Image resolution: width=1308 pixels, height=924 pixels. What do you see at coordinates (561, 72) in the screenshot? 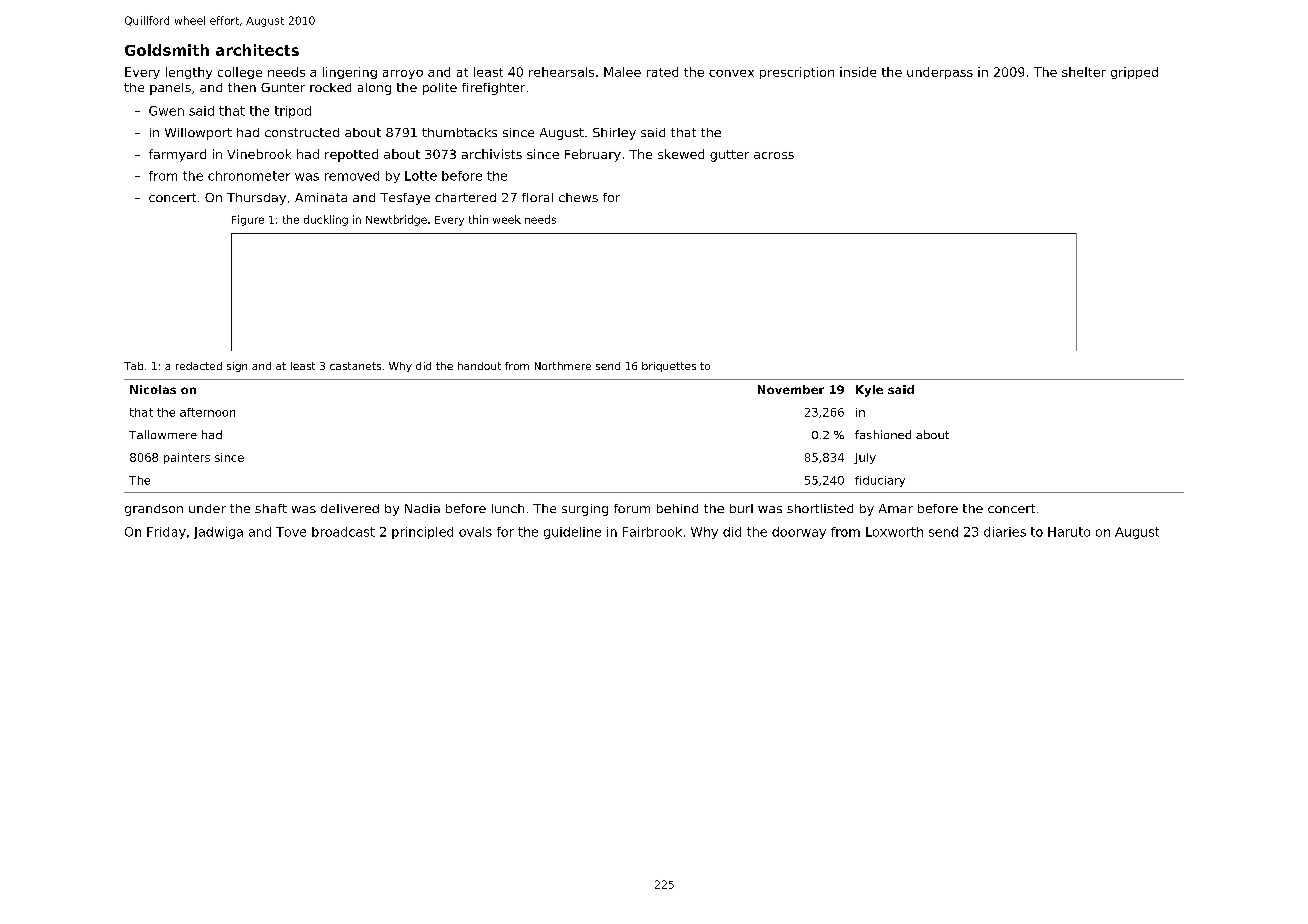
I see `rehearsals` at bounding box center [561, 72].
